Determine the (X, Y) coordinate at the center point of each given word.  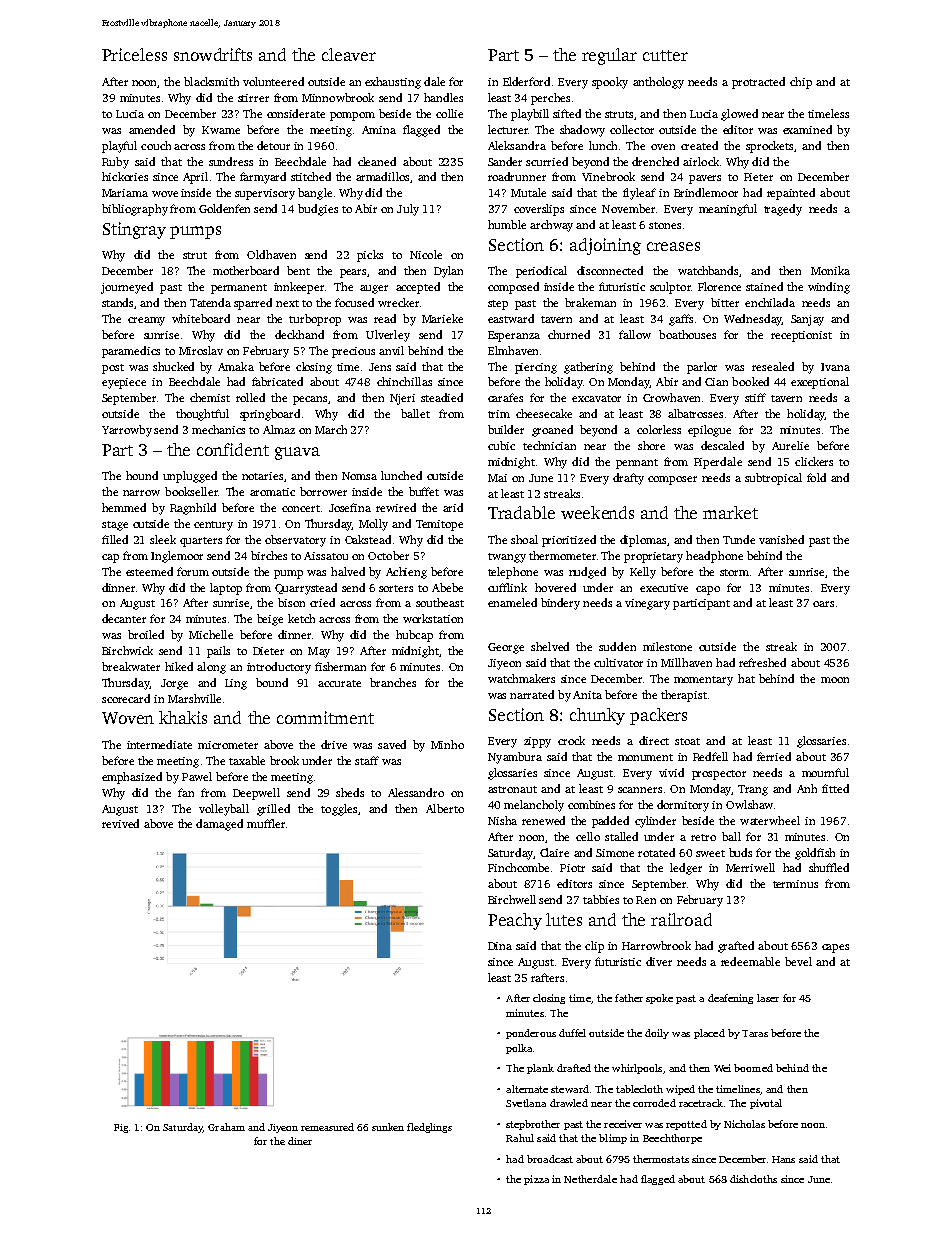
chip (801, 83)
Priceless (134, 54)
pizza (536, 1180)
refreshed (762, 662)
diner (300, 1141)
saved (392, 744)
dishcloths (753, 1179)
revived (120, 823)
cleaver (349, 54)
